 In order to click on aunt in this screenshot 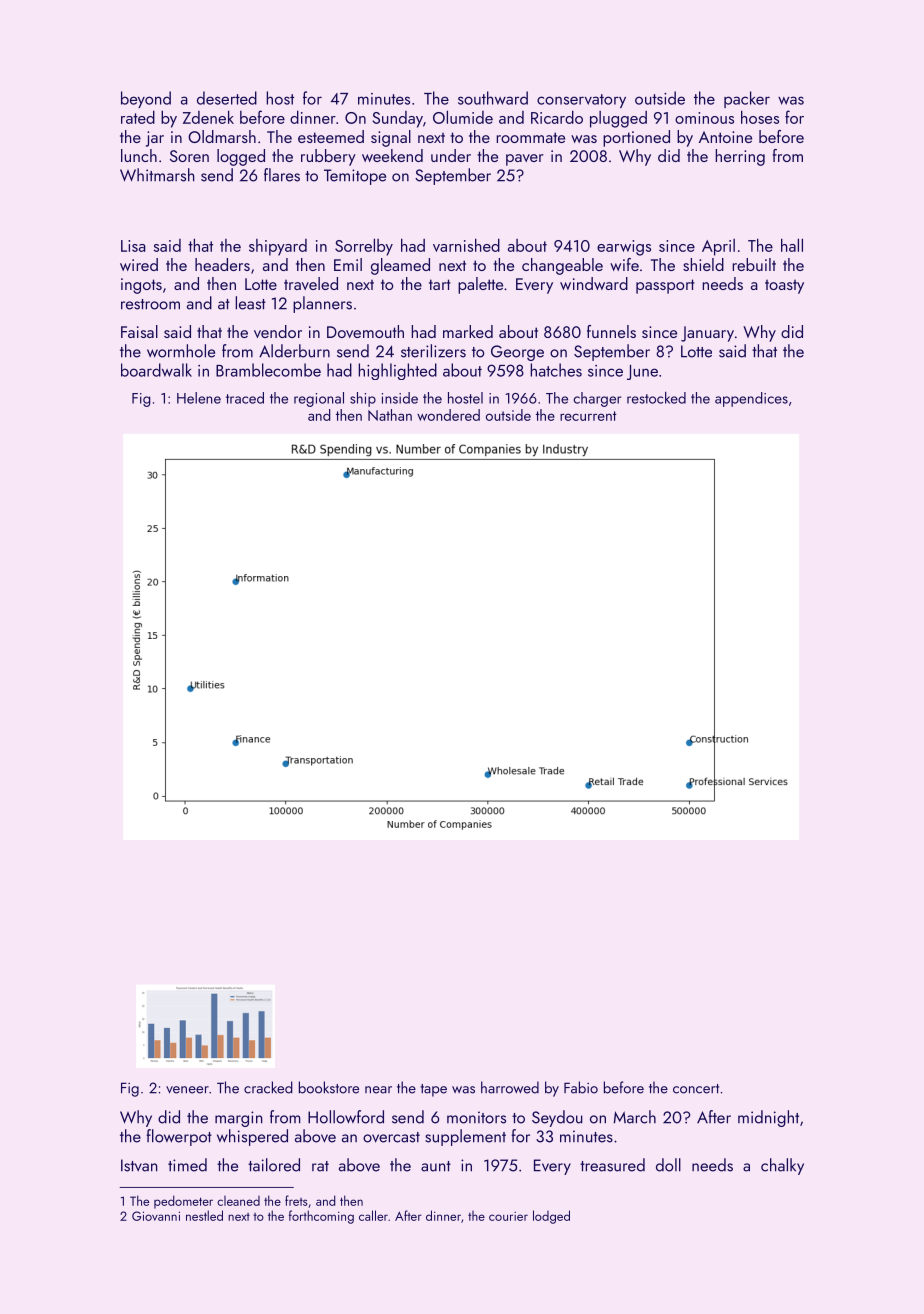, I will do `click(436, 1166)`.
